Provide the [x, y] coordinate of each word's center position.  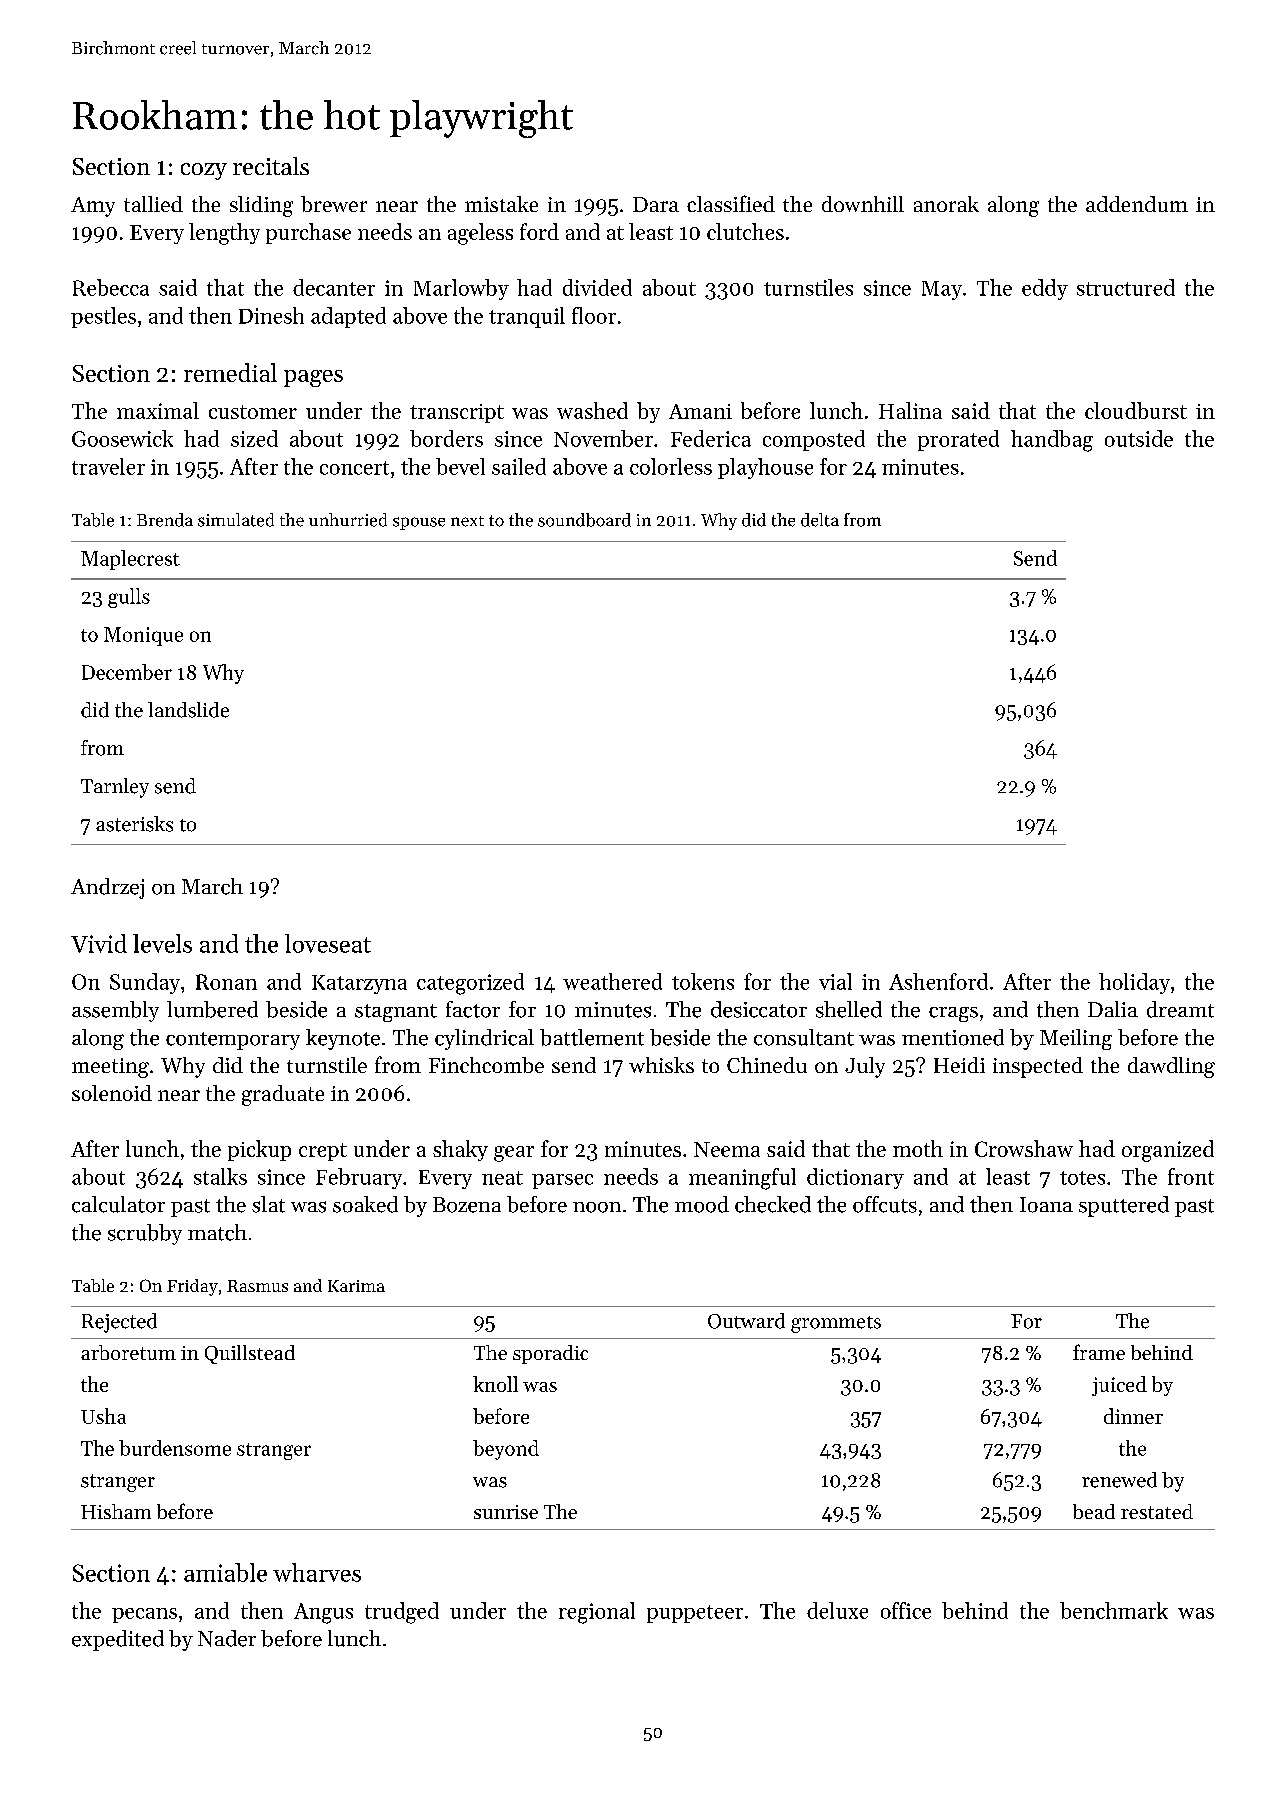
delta [820, 520]
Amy [93, 207]
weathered [612, 981]
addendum [1137, 204]
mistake [501, 204]
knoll [495, 1384]
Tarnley [115, 788]
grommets [836, 1324]
